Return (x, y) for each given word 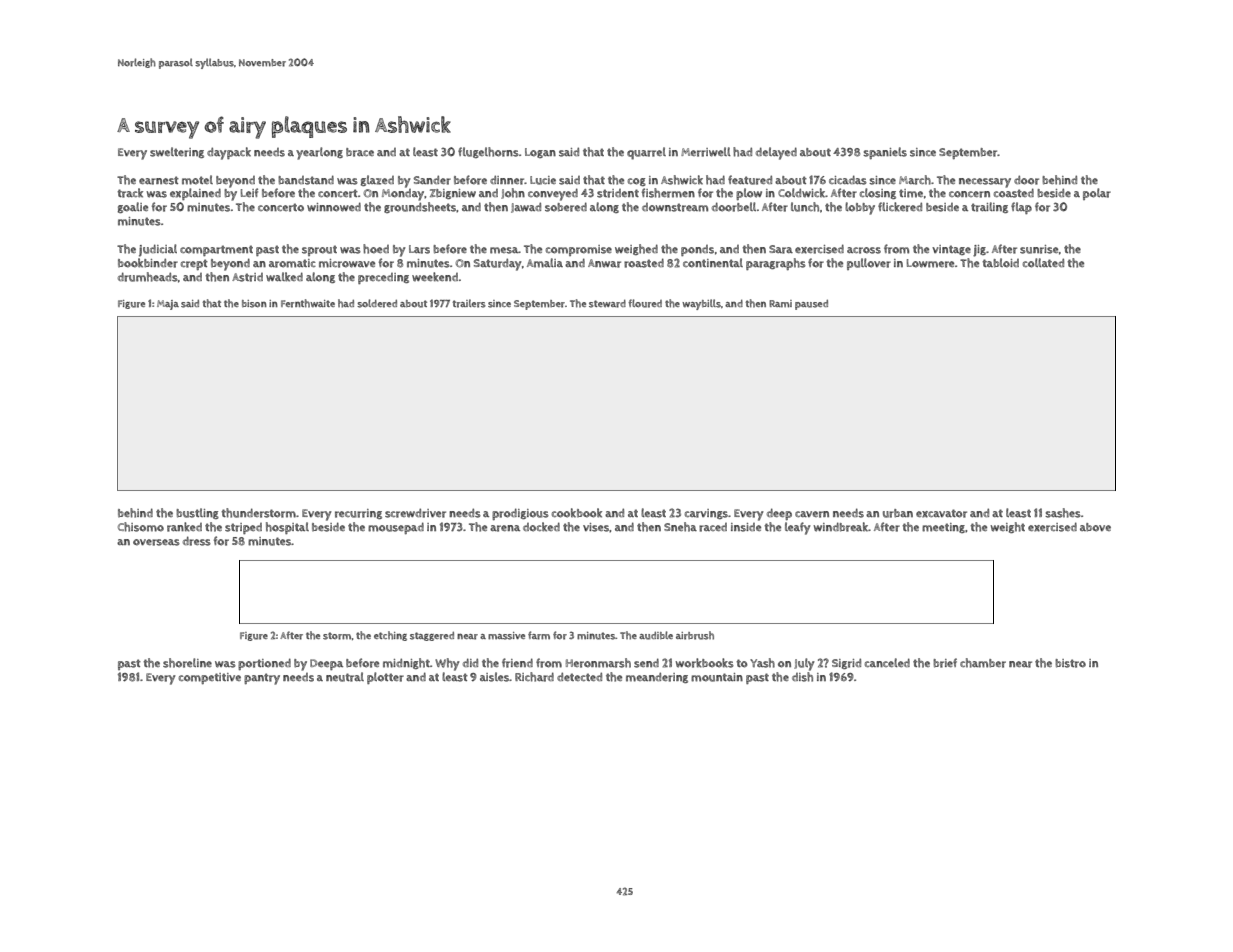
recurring (358, 514)
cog (637, 182)
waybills (701, 304)
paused (811, 305)
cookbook (577, 513)
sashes (1063, 513)
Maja (168, 305)
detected (579, 676)
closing (878, 193)
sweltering (177, 152)
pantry (262, 679)
